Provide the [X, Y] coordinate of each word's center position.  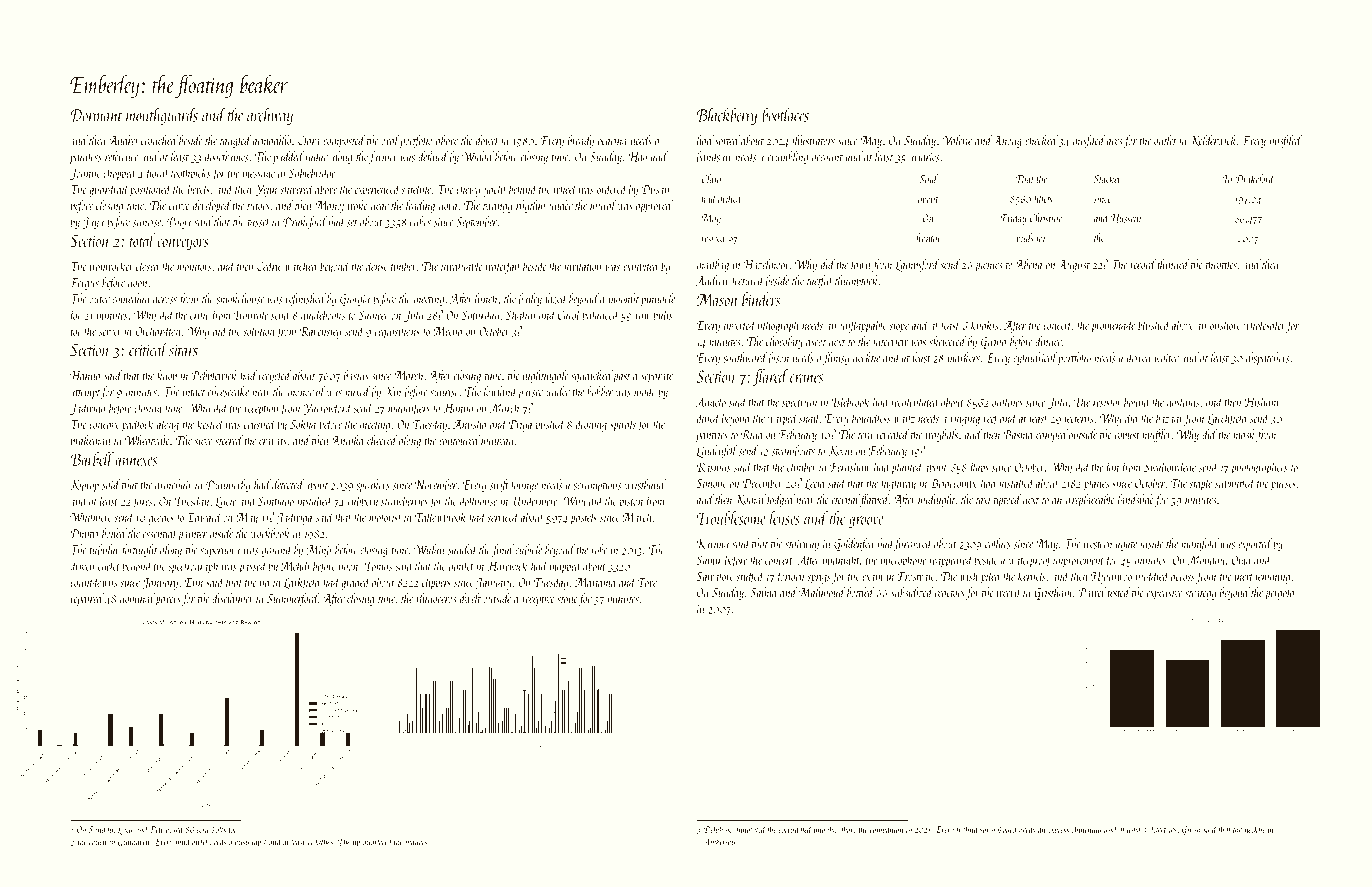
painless [86, 157]
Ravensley [320, 332]
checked [1041, 140]
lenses [785, 518]
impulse [825, 830]
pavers [168, 601]
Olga [1241, 561]
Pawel [1092, 592]
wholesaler [1264, 325]
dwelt [470, 598]
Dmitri [85, 534]
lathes [324, 842]
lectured [748, 280]
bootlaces [785, 114]
